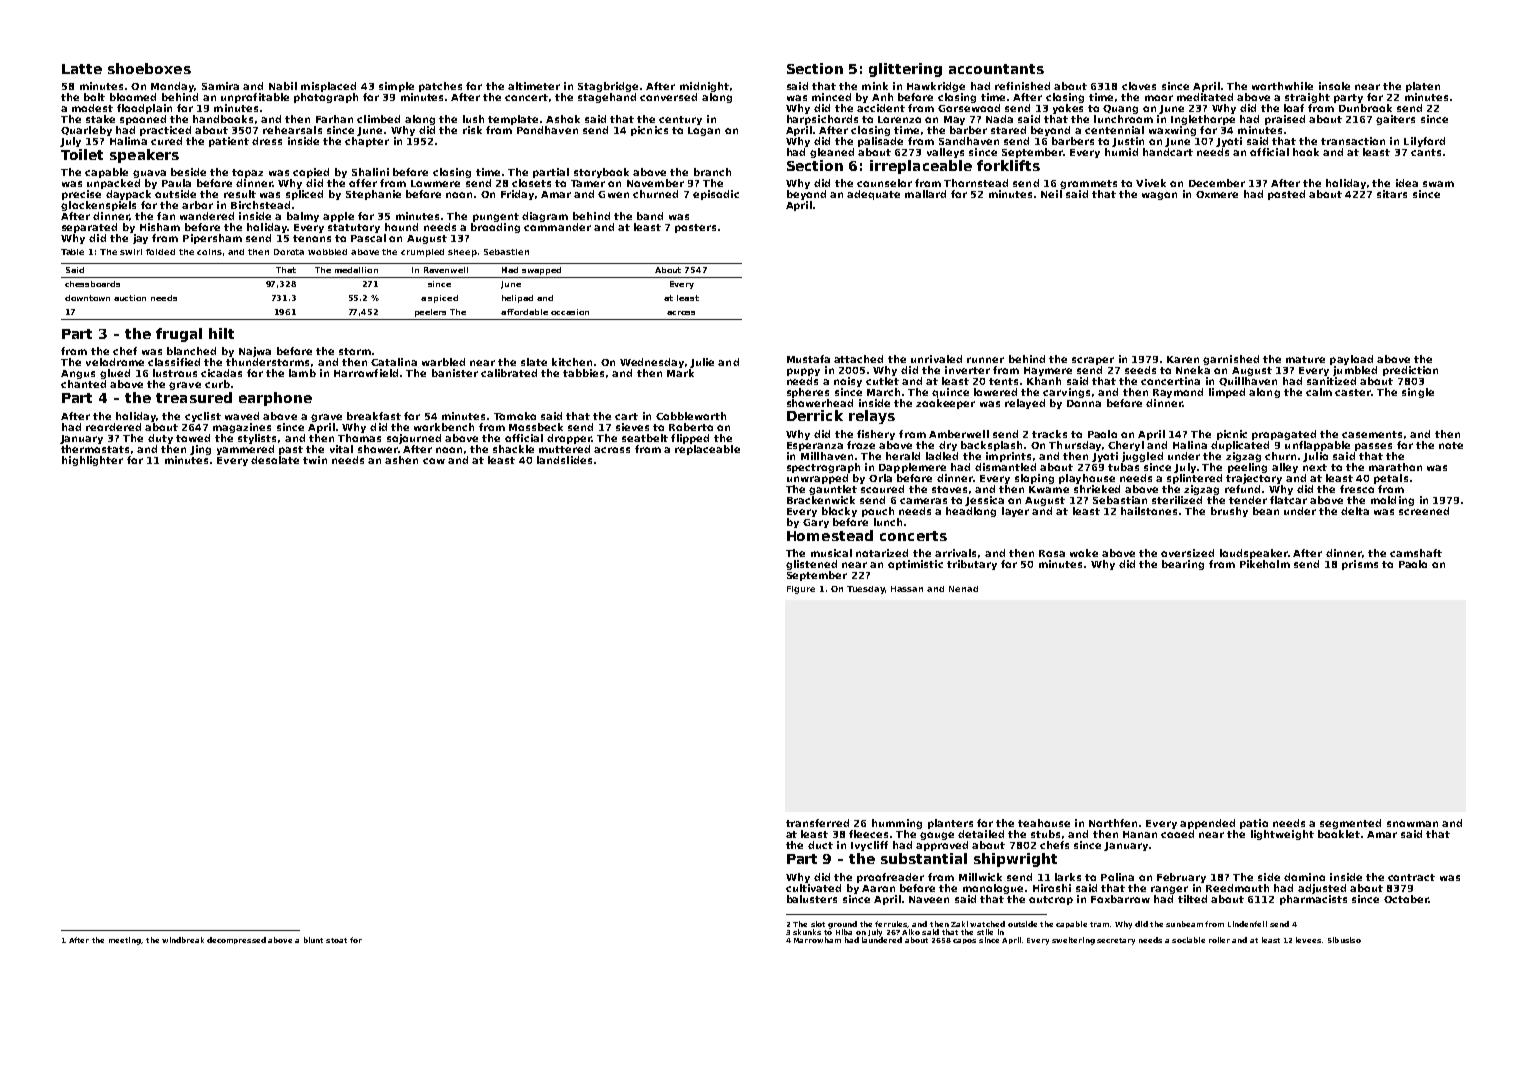  What do you see at coordinates (817, 823) in the screenshot?
I see `transferred` at bounding box center [817, 823].
